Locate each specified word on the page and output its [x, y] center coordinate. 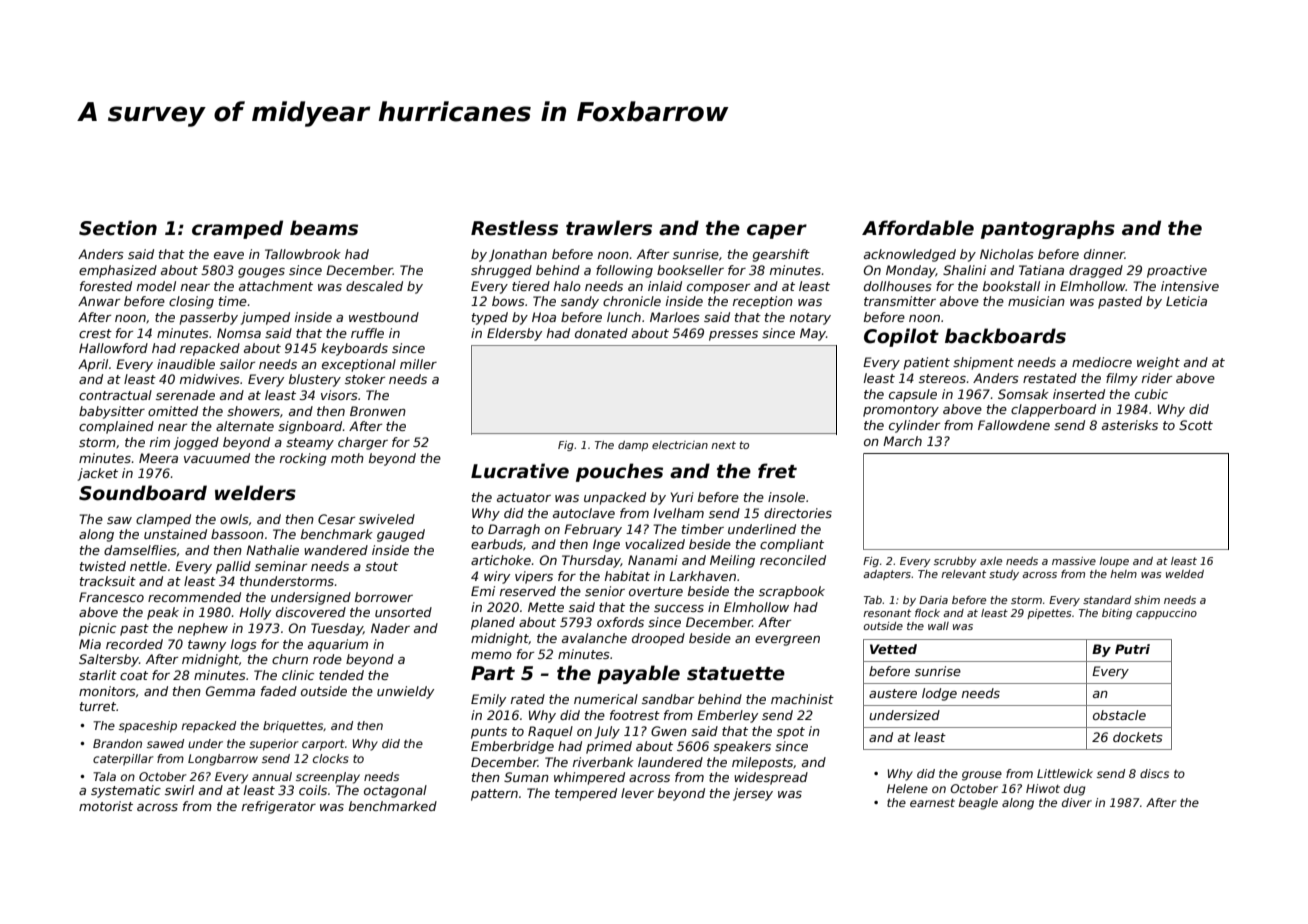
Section [118, 228]
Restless [514, 228]
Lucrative [520, 471]
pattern [494, 795]
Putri [1132, 649]
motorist [106, 806]
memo [491, 655]
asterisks [1130, 425]
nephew [203, 629]
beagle [978, 804]
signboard [310, 427]
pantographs [1048, 229]
